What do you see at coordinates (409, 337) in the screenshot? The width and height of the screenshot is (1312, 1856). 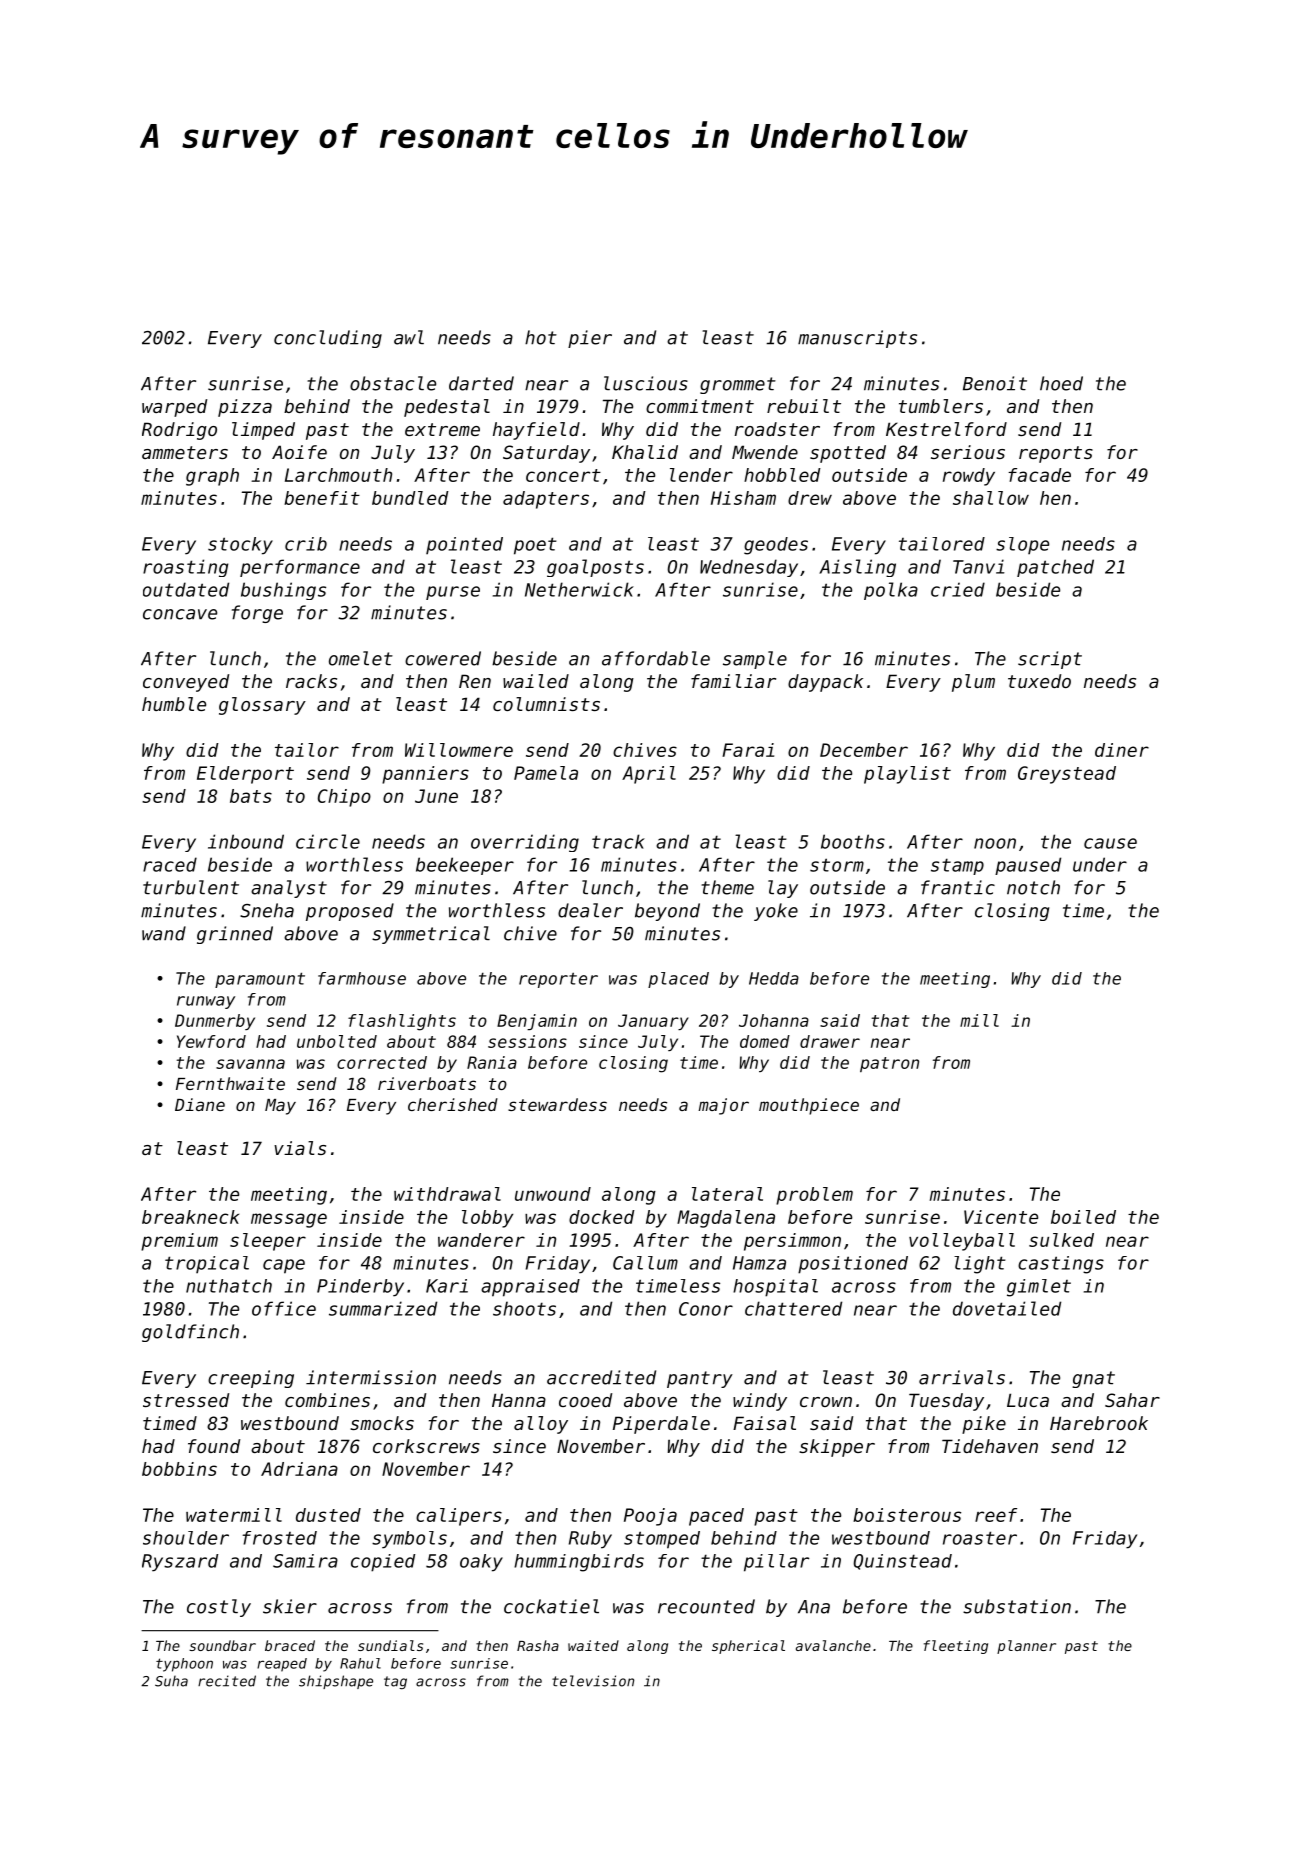 I see `awl` at bounding box center [409, 337].
